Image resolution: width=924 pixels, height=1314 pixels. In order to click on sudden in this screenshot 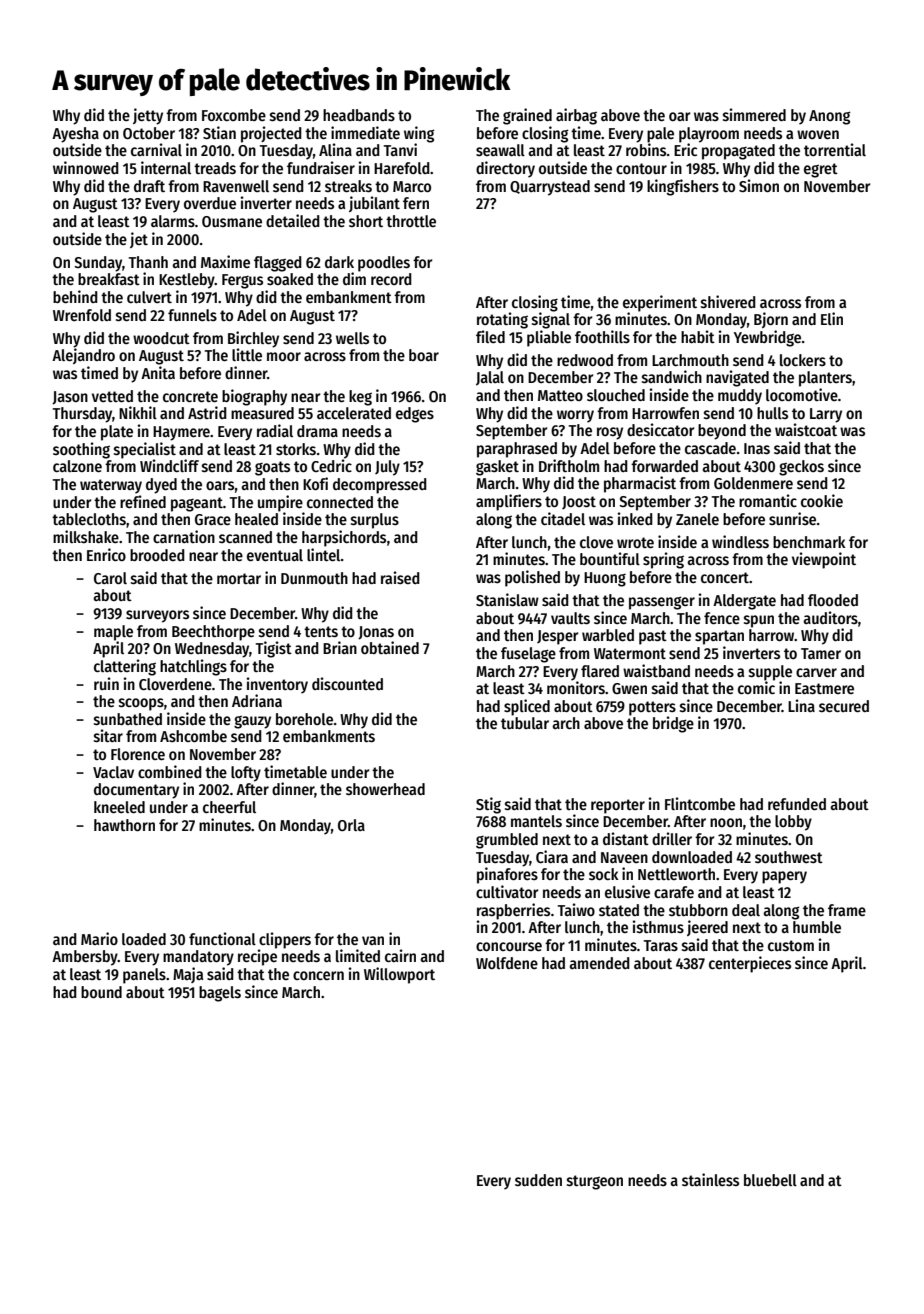, I will do `click(538, 1180)`.
